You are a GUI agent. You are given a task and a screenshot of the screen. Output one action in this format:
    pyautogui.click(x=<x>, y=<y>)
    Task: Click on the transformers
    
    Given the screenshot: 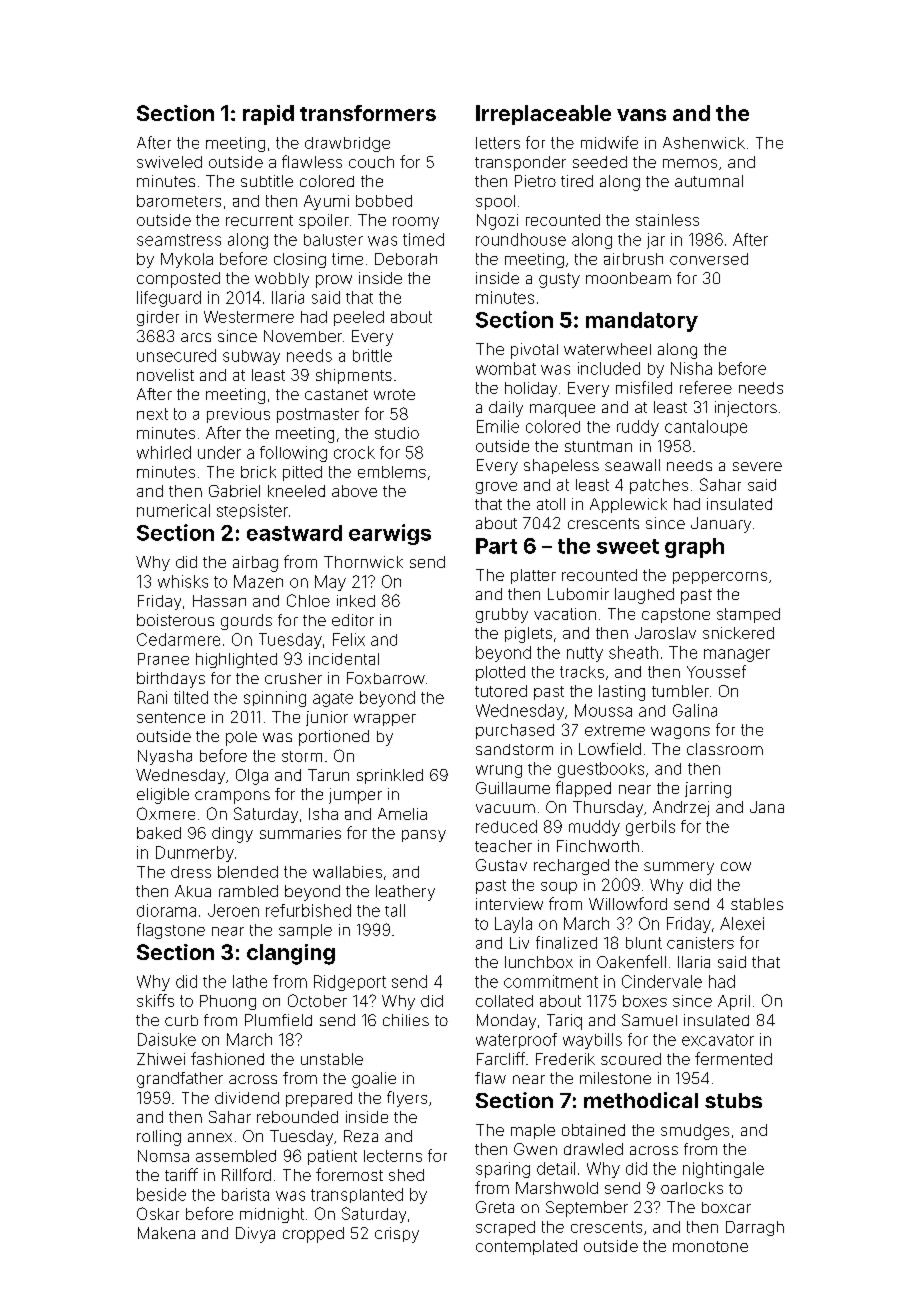 What is the action you would take?
    pyautogui.click(x=368, y=113)
